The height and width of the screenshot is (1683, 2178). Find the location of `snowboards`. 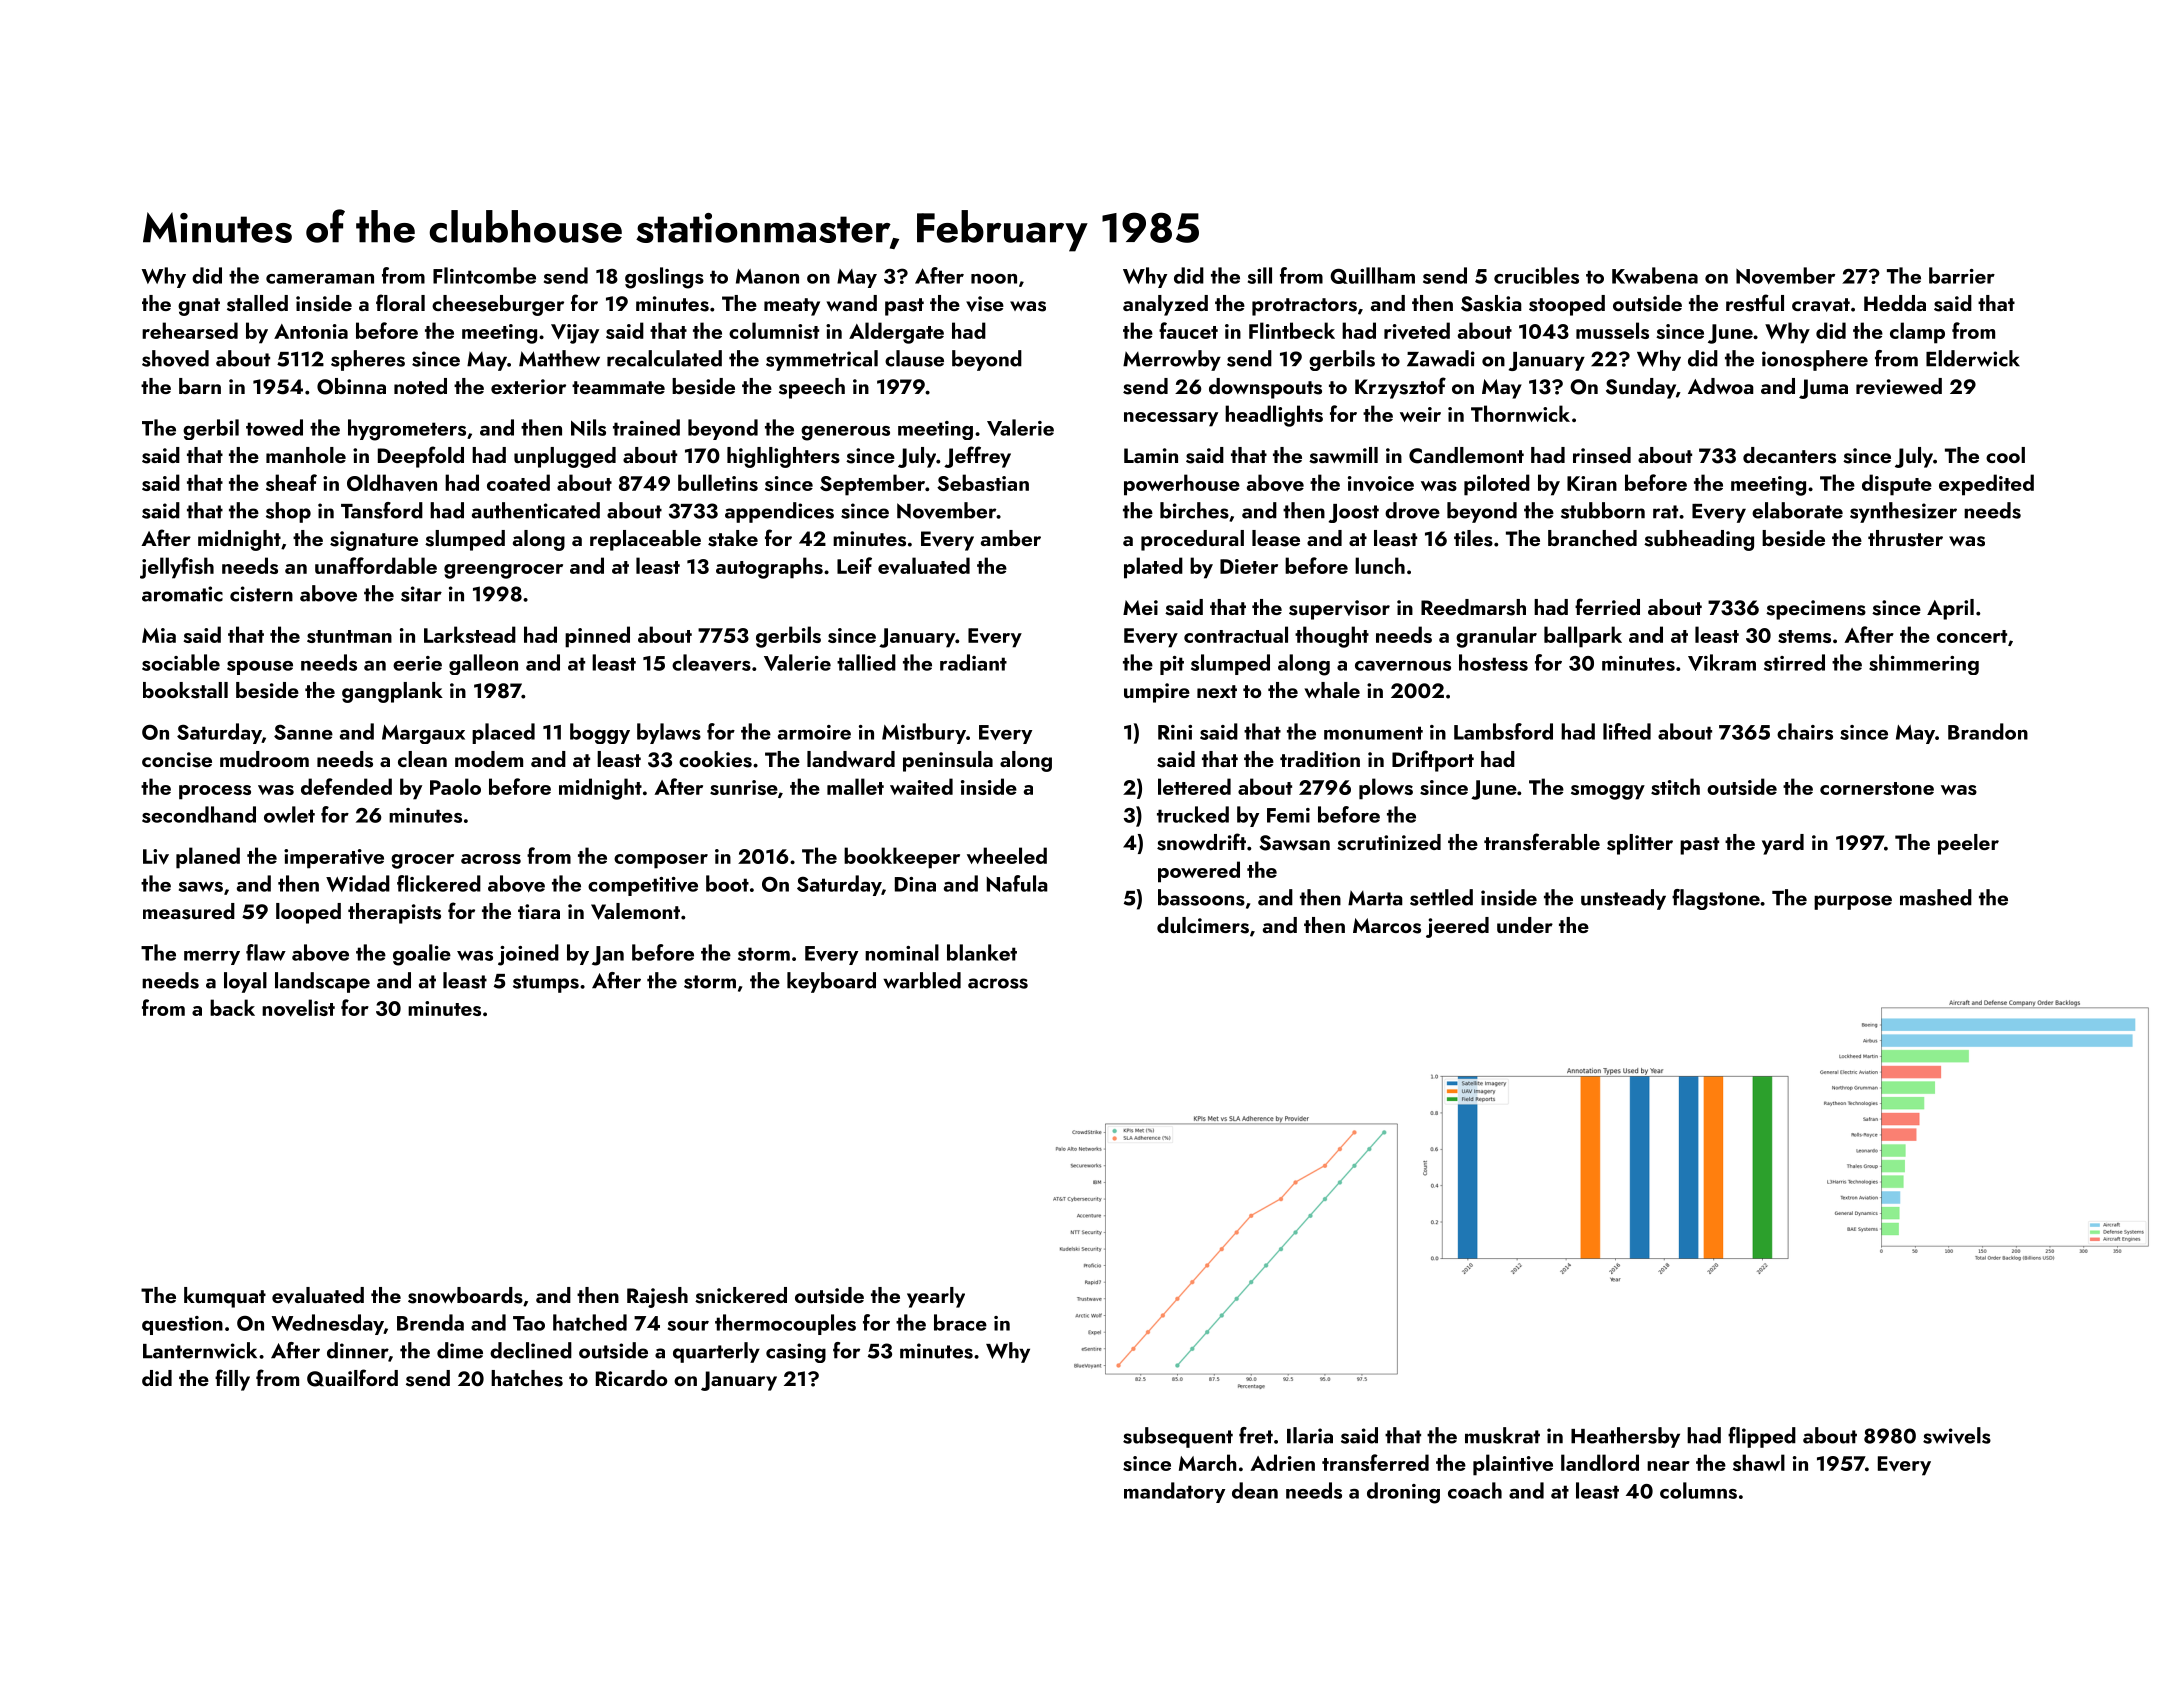

snowboards is located at coordinates (465, 1295).
